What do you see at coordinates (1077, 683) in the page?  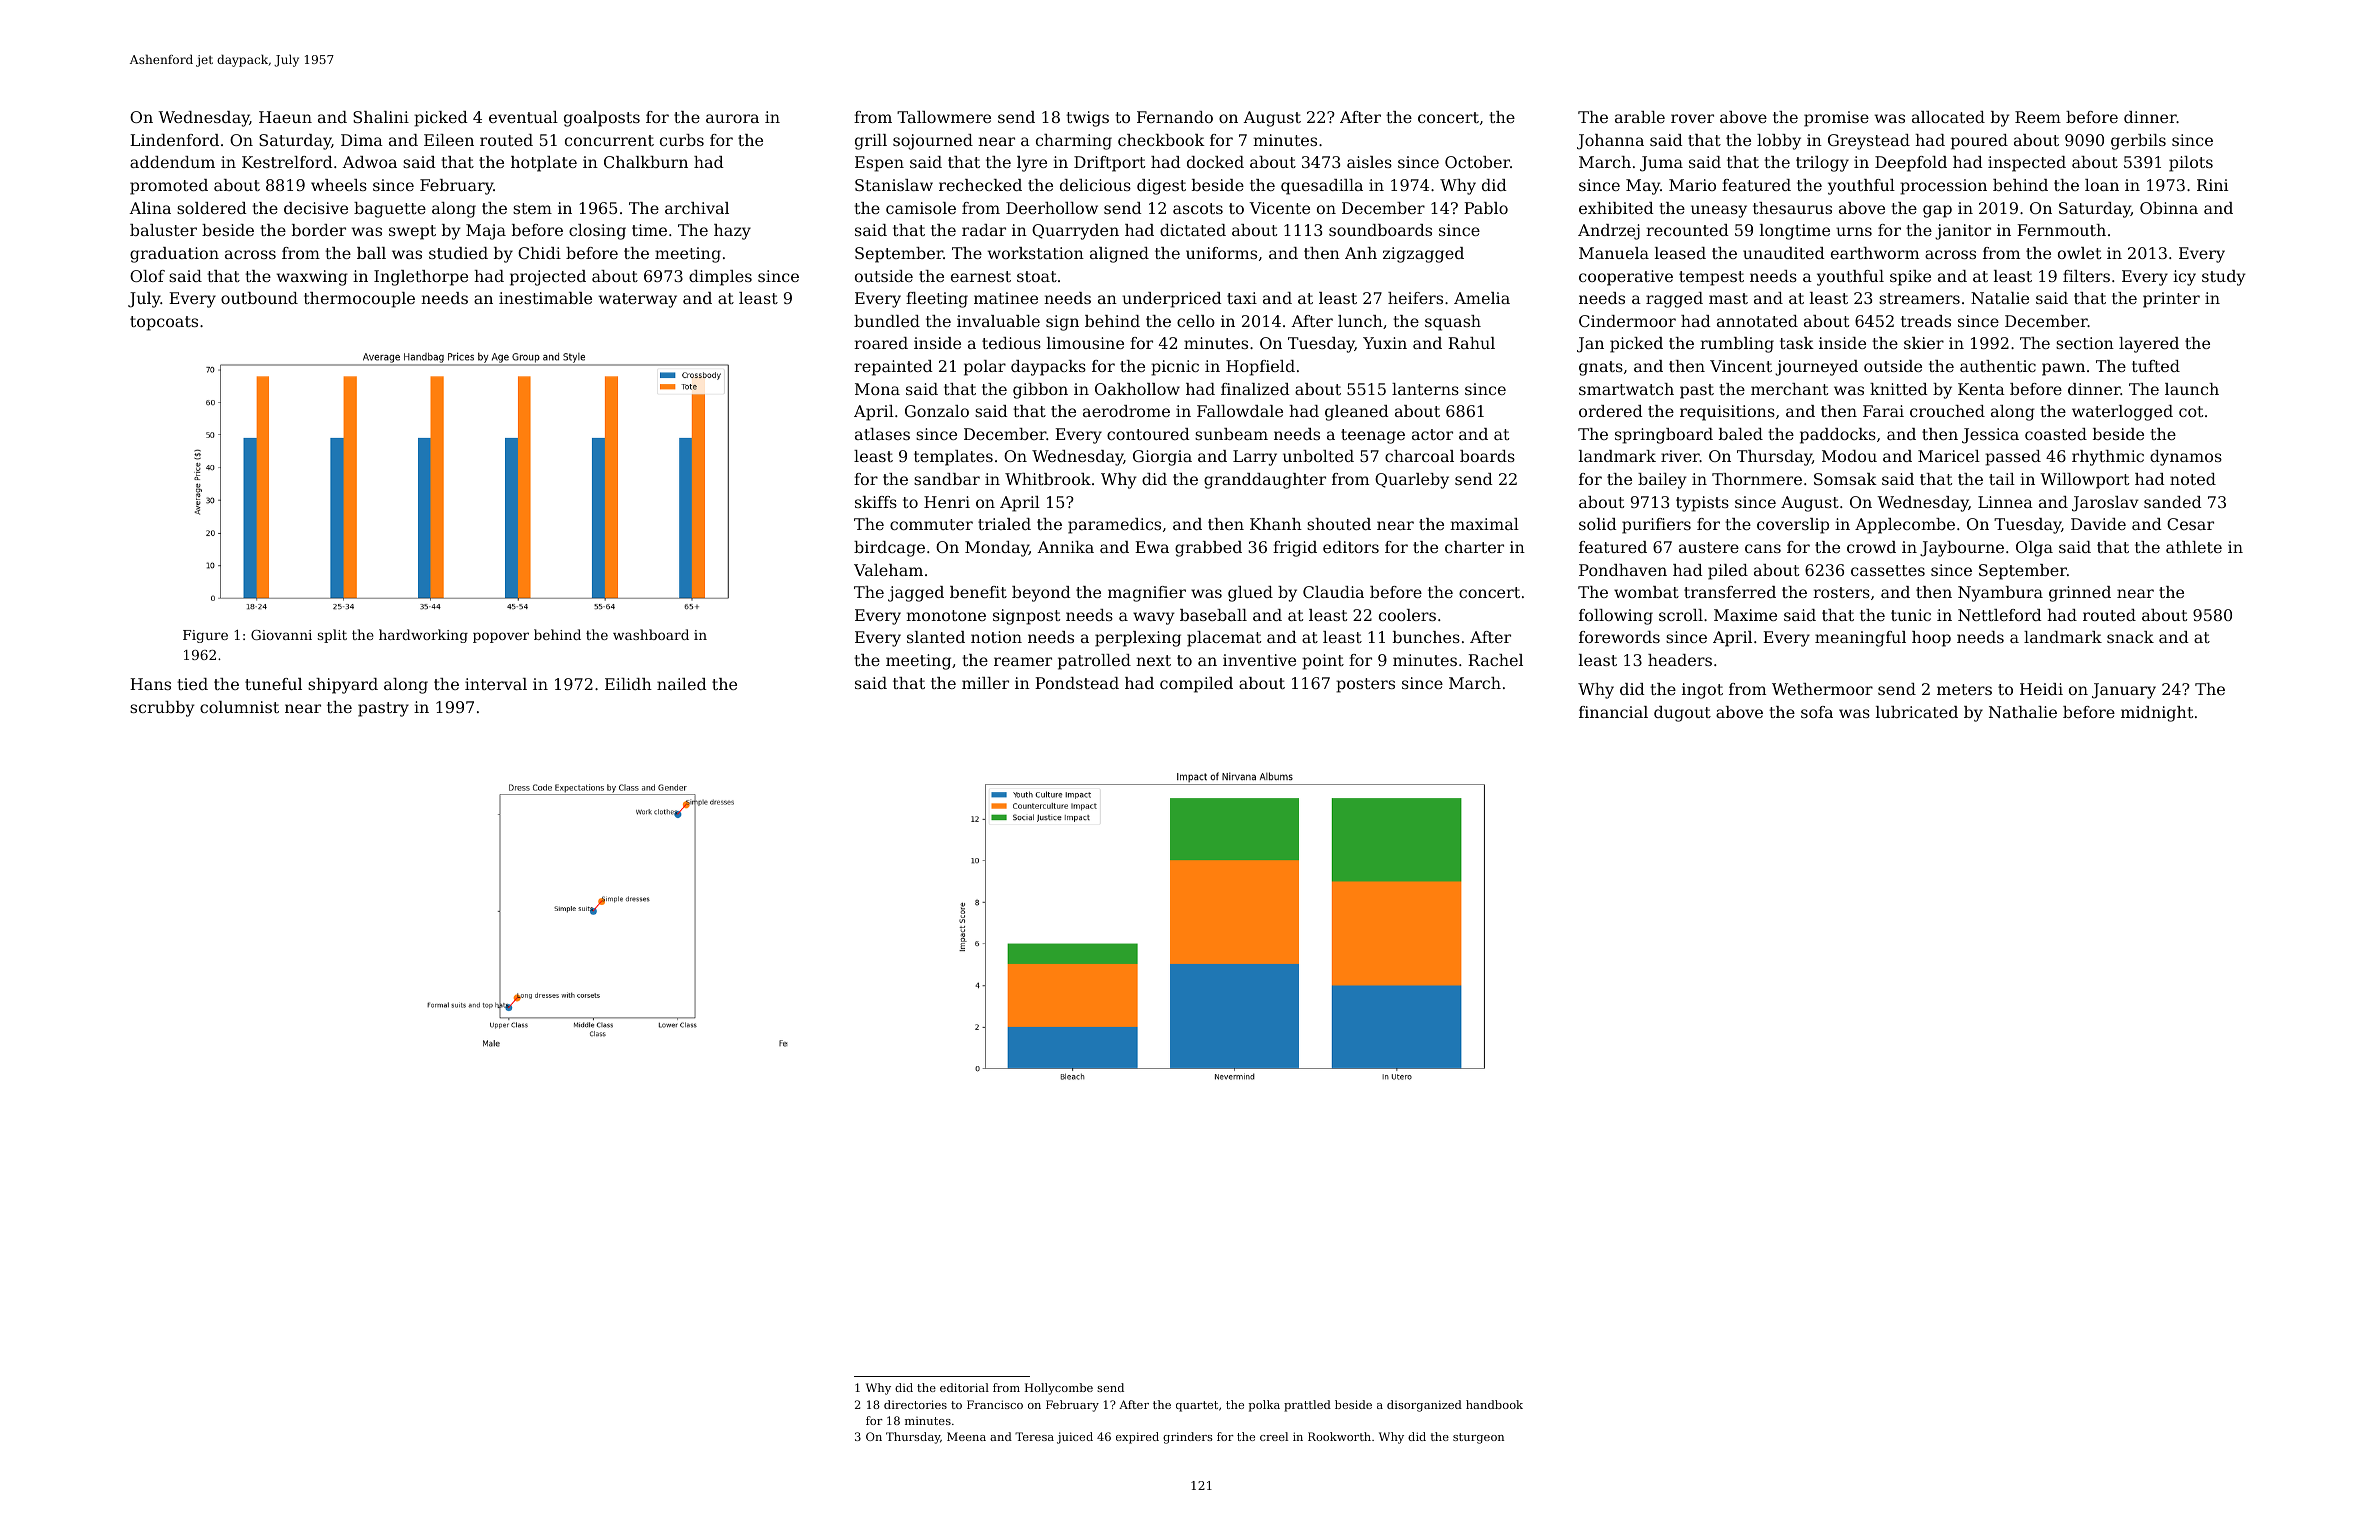 I see `Pondstead` at bounding box center [1077, 683].
